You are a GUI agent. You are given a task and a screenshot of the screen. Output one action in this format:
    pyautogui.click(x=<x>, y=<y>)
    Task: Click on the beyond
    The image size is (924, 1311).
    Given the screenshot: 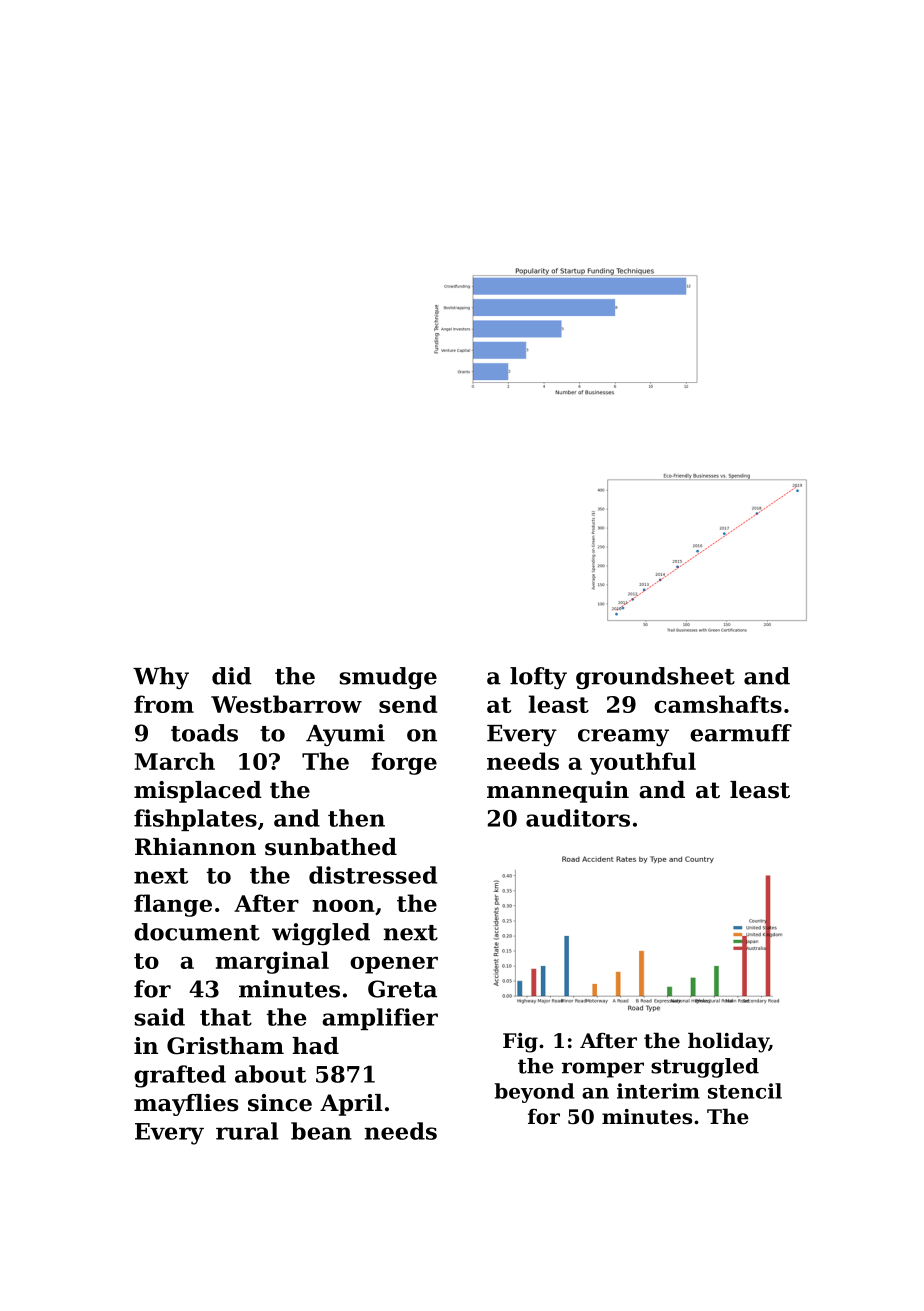 What is the action you would take?
    pyautogui.click(x=534, y=1093)
